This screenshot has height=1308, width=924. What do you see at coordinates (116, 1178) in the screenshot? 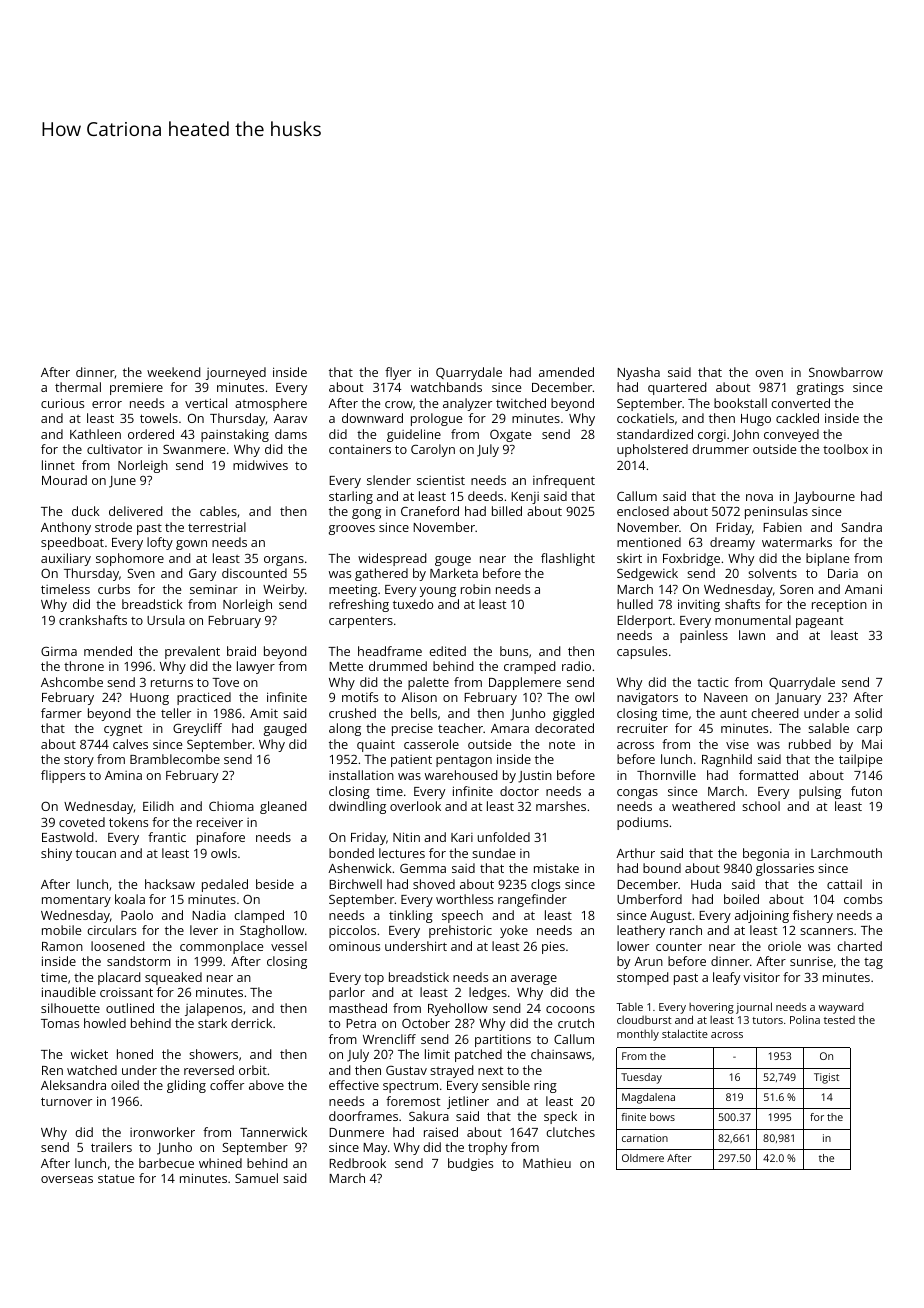
I see `statue` at bounding box center [116, 1178].
